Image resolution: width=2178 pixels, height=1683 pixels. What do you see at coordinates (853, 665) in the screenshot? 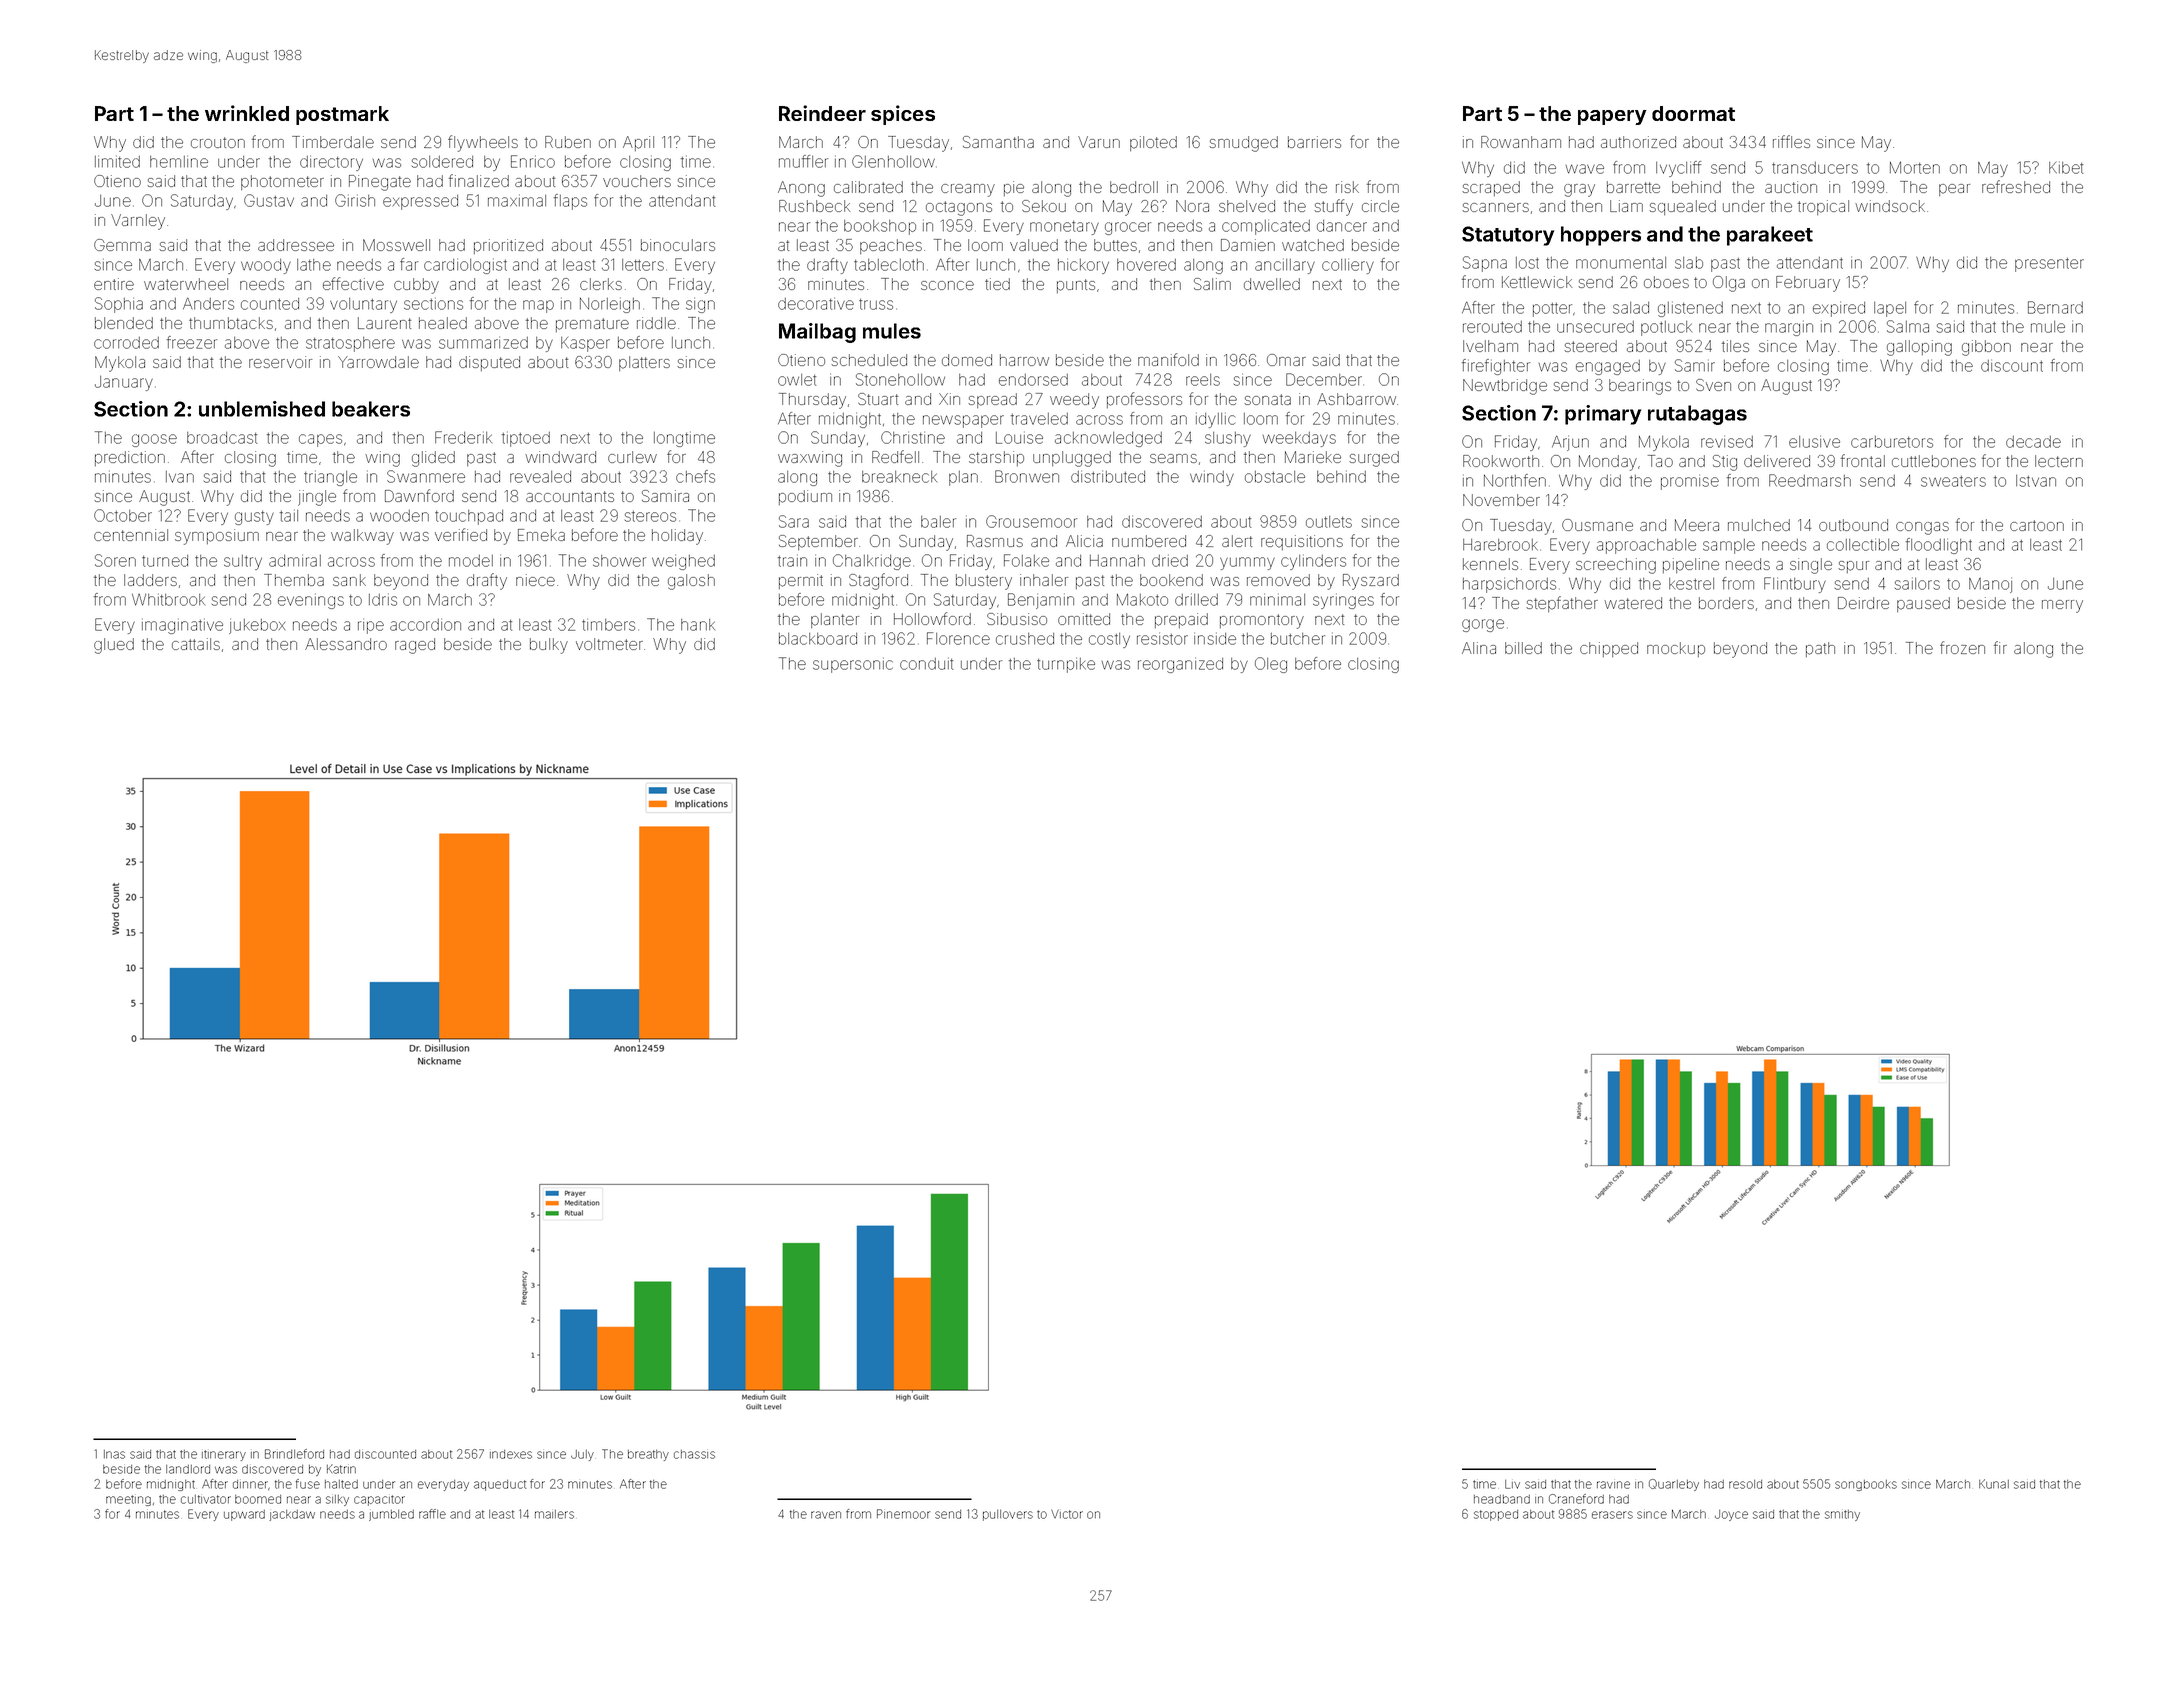
I see `supersonic` at bounding box center [853, 665].
